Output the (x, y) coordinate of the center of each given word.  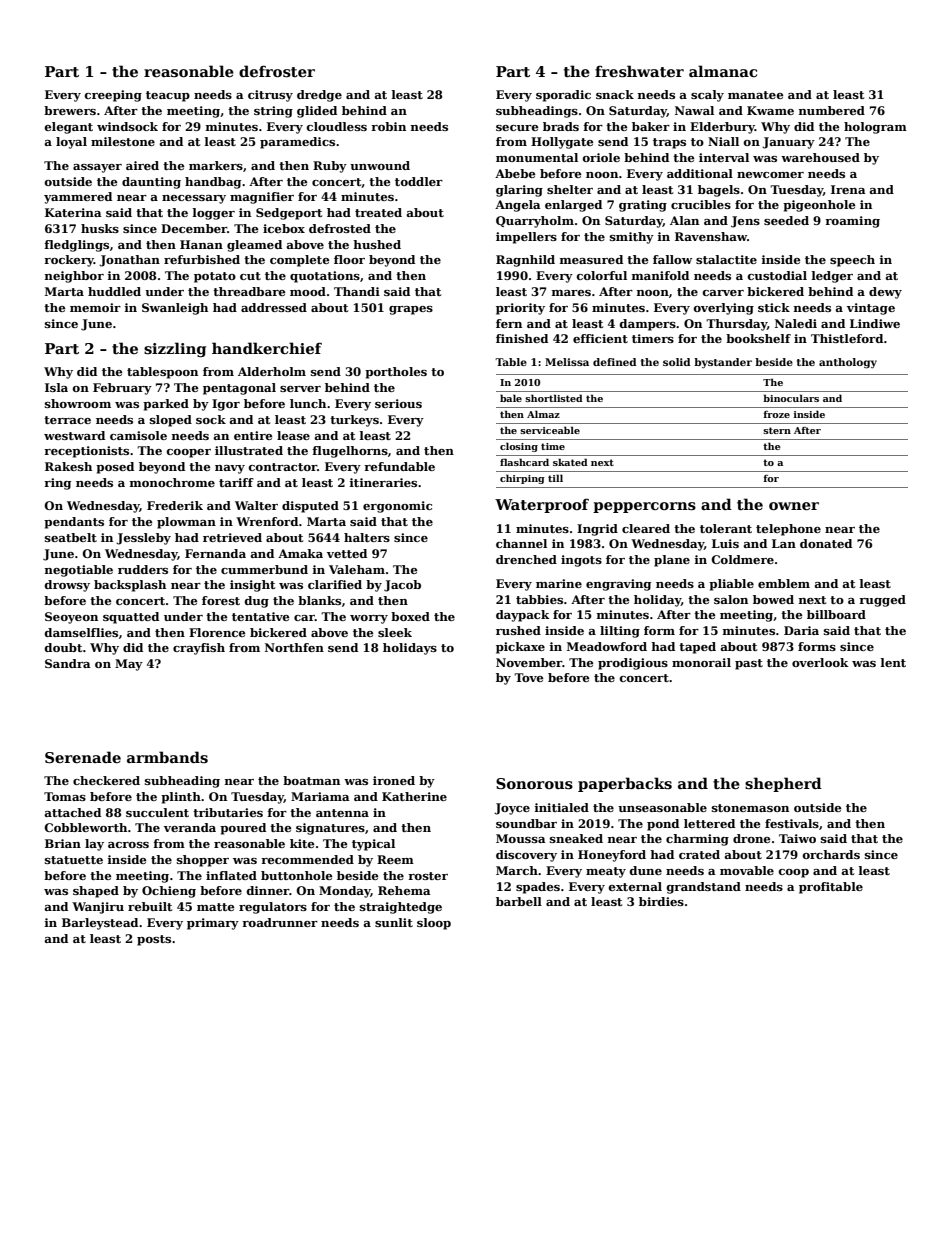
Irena (848, 189)
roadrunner (280, 922)
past (749, 664)
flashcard (524, 462)
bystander (723, 363)
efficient (600, 338)
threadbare (249, 291)
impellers (526, 238)
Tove (528, 677)
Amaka (300, 553)
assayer (97, 168)
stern (777, 430)
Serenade (83, 757)
